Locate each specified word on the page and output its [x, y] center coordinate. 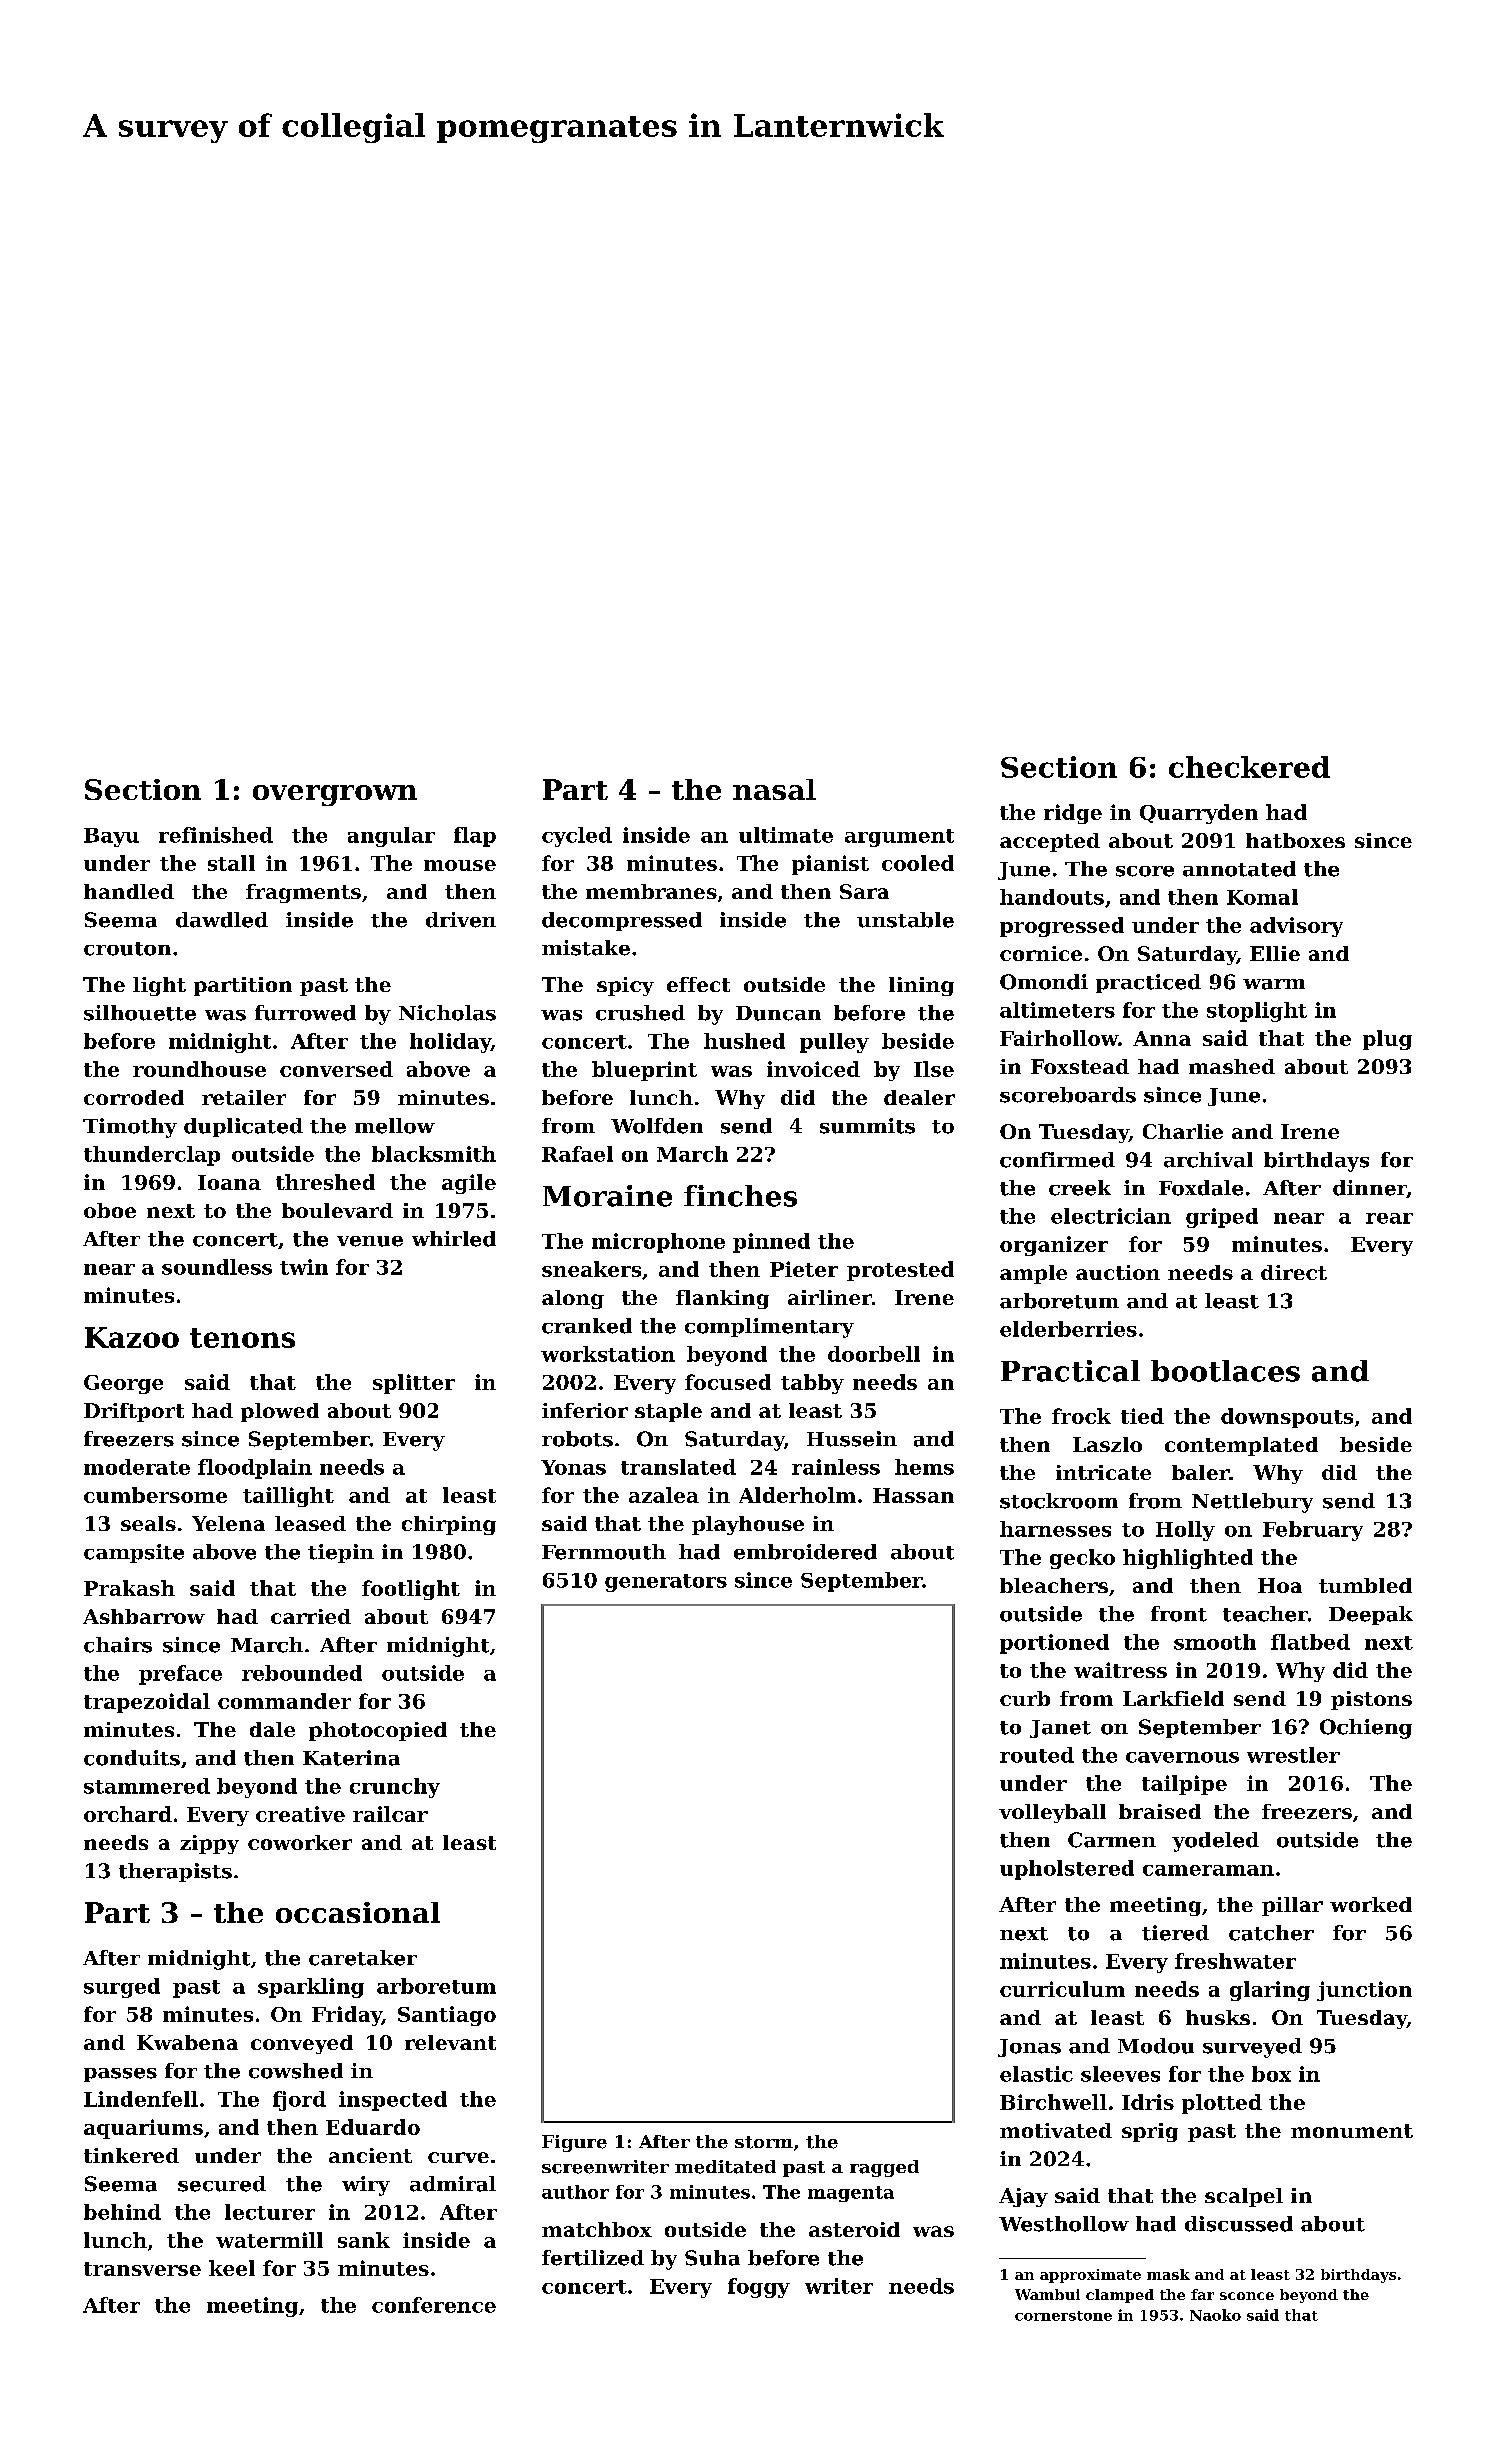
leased [310, 1523]
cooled [918, 863]
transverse [142, 2269]
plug [1387, 1040]
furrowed [305, 1013]
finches [740, 1196]
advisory [1296, 927]
